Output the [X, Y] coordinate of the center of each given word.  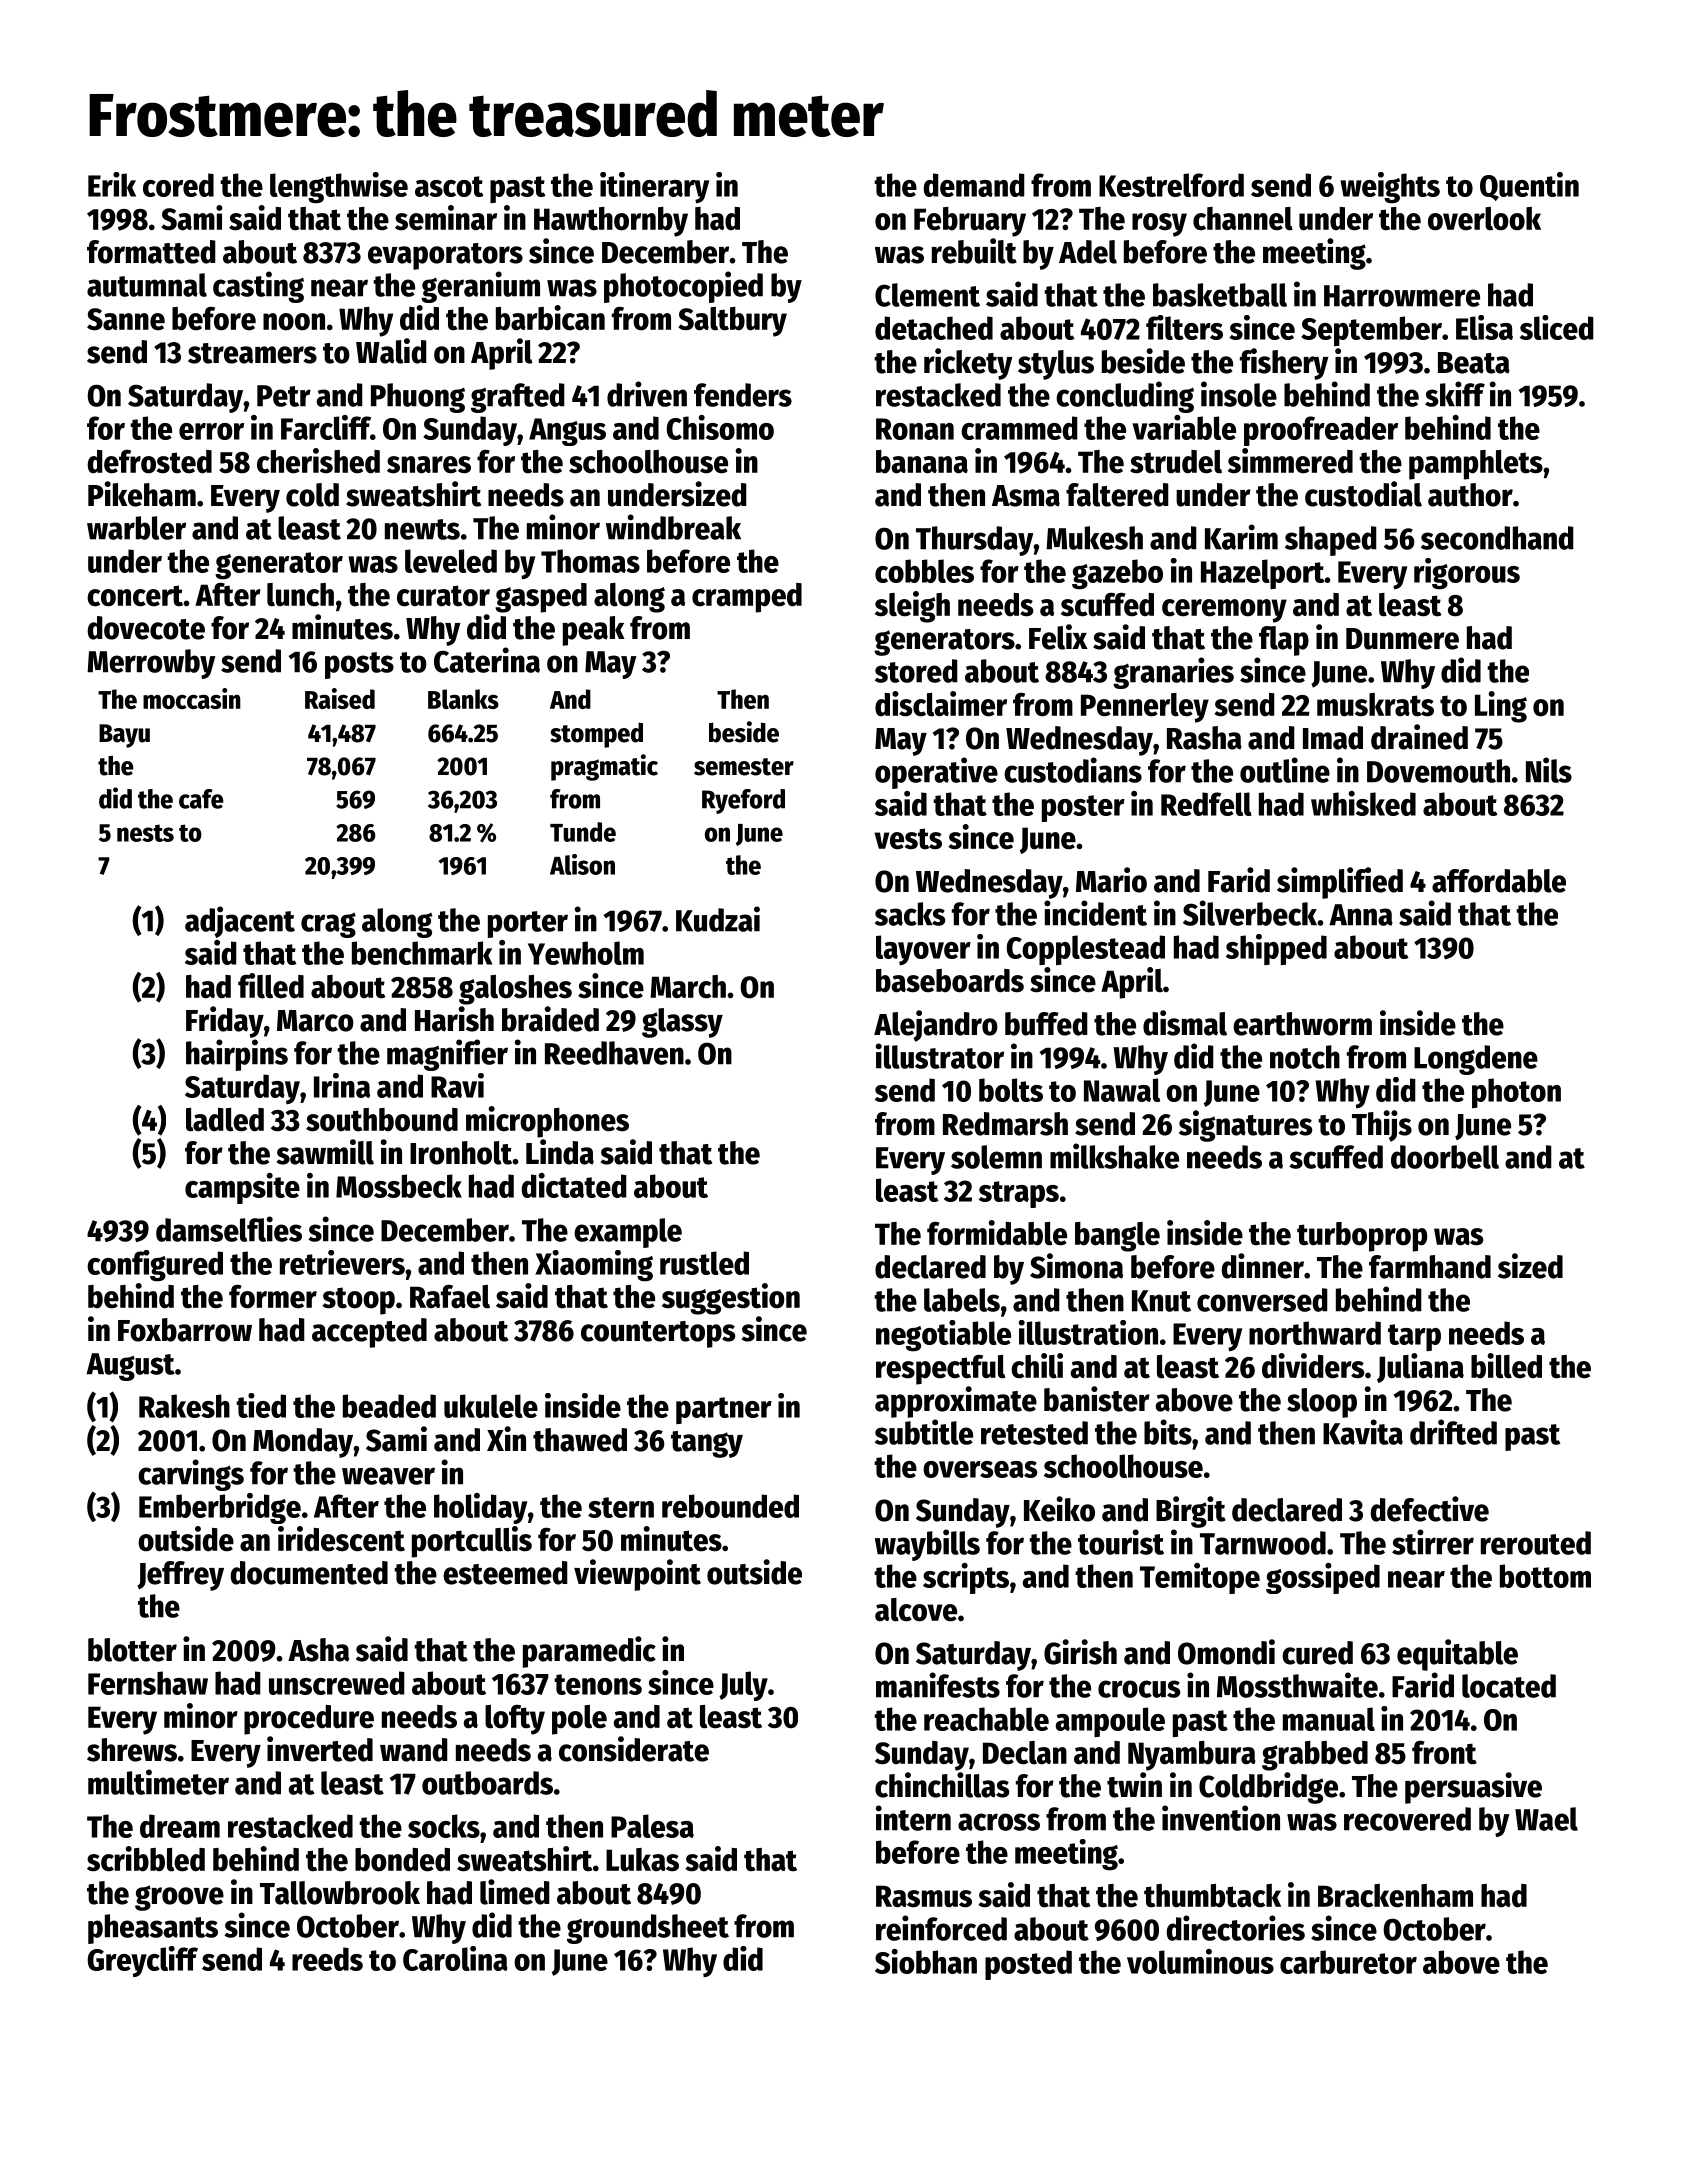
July [743, 1686]
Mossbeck [399, 1186]
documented [309, 1573]
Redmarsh [1005, 1124]
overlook [1484, 219]
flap [1284, 641]
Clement [927, 295]
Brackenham [1395, 1896]
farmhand [1430, 1267]
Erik [112, 184]
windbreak [673, 527]
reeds [327, 1959]
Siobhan [926, 1961]
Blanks [463, 699]
